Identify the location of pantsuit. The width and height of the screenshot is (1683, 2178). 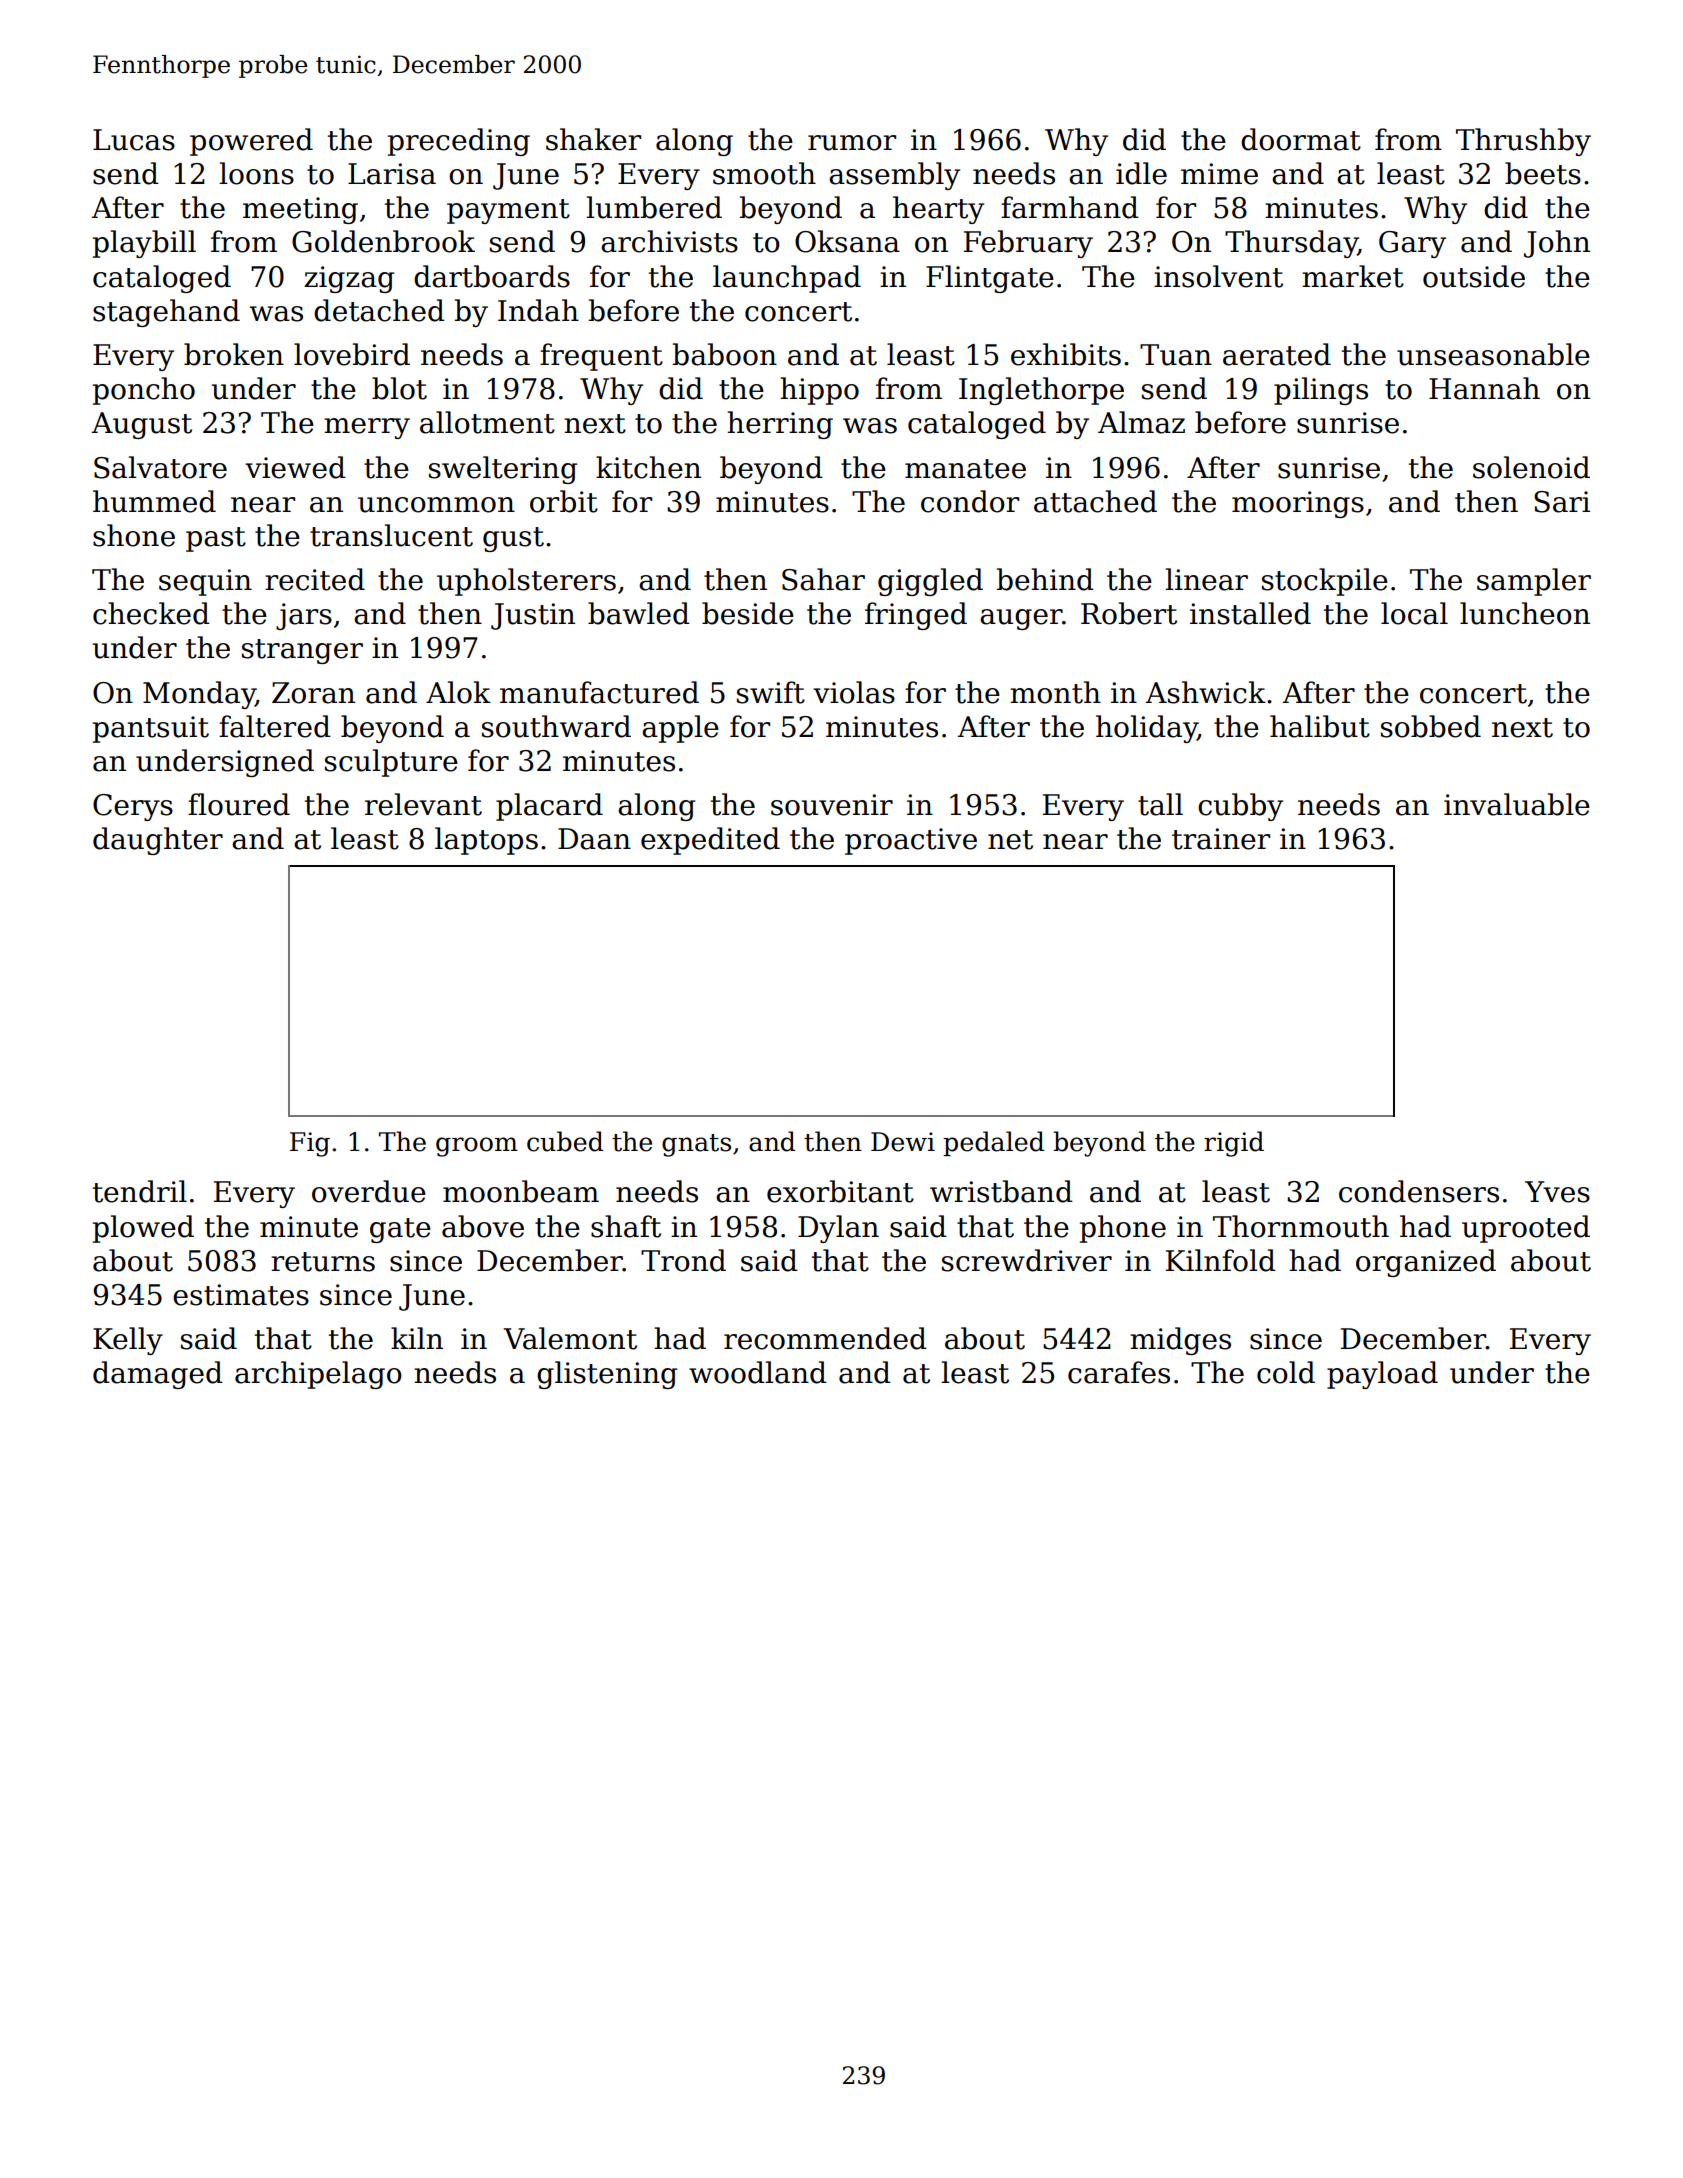
(151, 729).
